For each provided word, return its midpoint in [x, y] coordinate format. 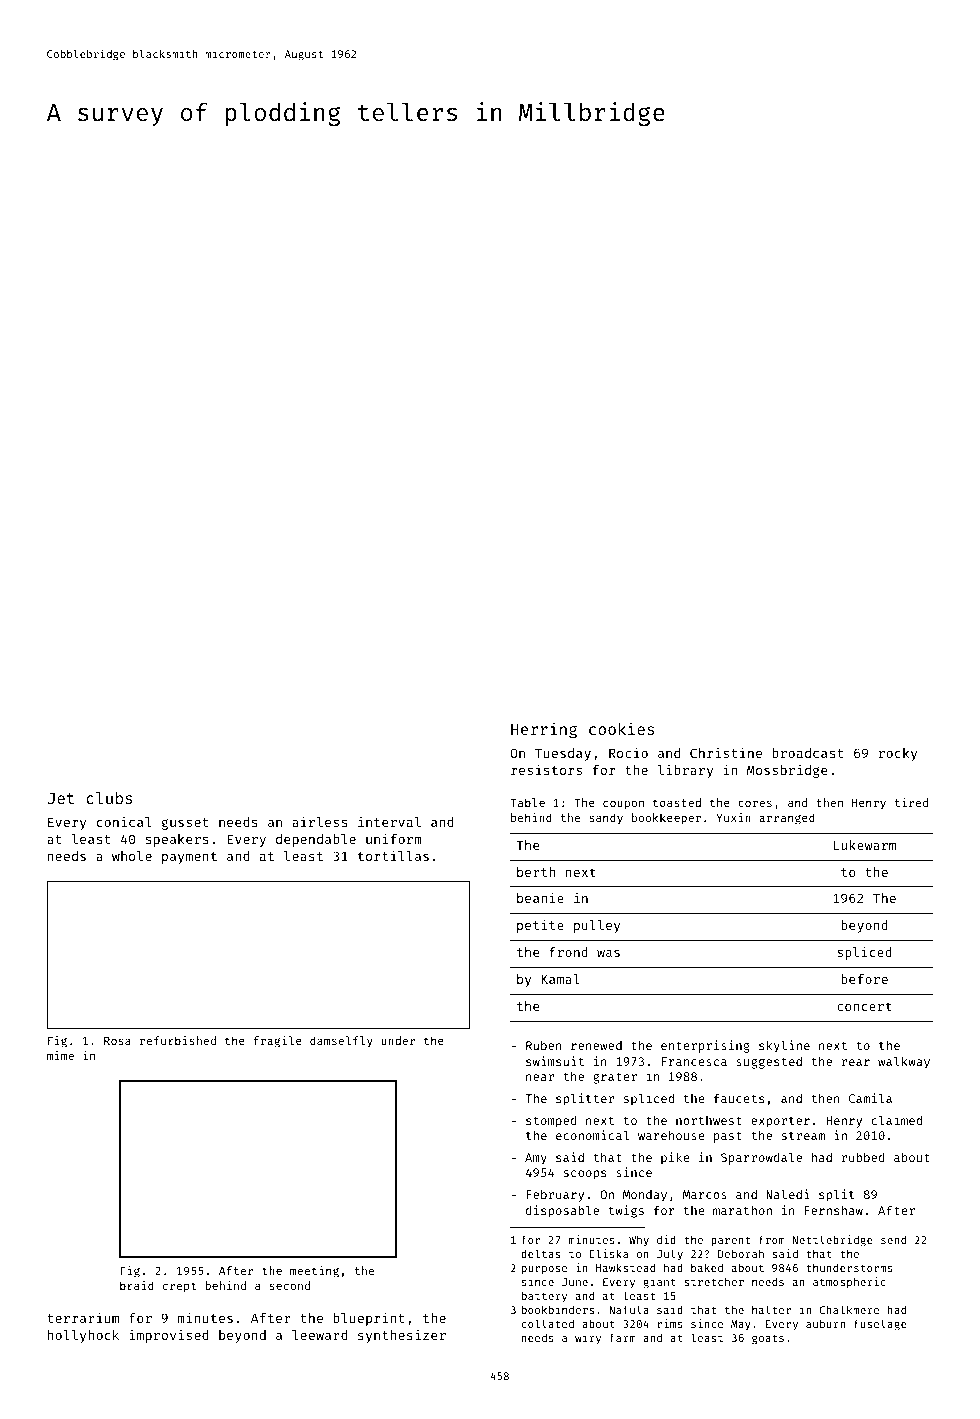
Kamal [560, 979]
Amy [536, 1159]
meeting [314, 1272]
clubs [109, 798]
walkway [904, 1062]
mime [60, 1055]
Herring [544, 730]
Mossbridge [787, 771]
